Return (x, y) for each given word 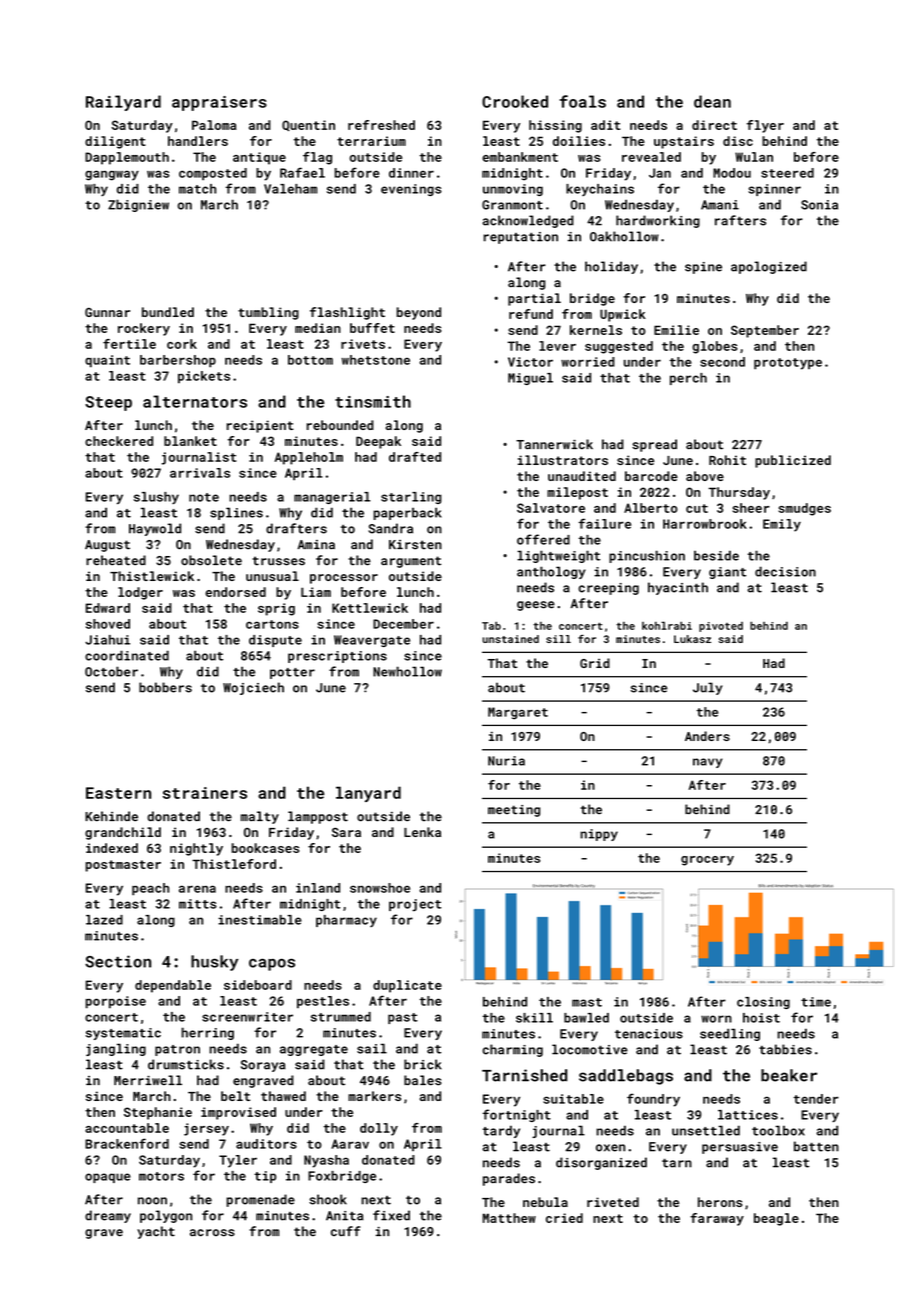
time (816, 1002)
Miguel (530, 379)
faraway (717, 1219)
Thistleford (234, 864)
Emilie (676, 330)
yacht (156, 1232)
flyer (765, 126)
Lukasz (692, 639)
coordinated (127, 655)
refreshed (381, 125)
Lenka (422, 832)
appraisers (219, 103)
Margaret (518, 713)
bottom (310, 360)
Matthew (509, 1218)
